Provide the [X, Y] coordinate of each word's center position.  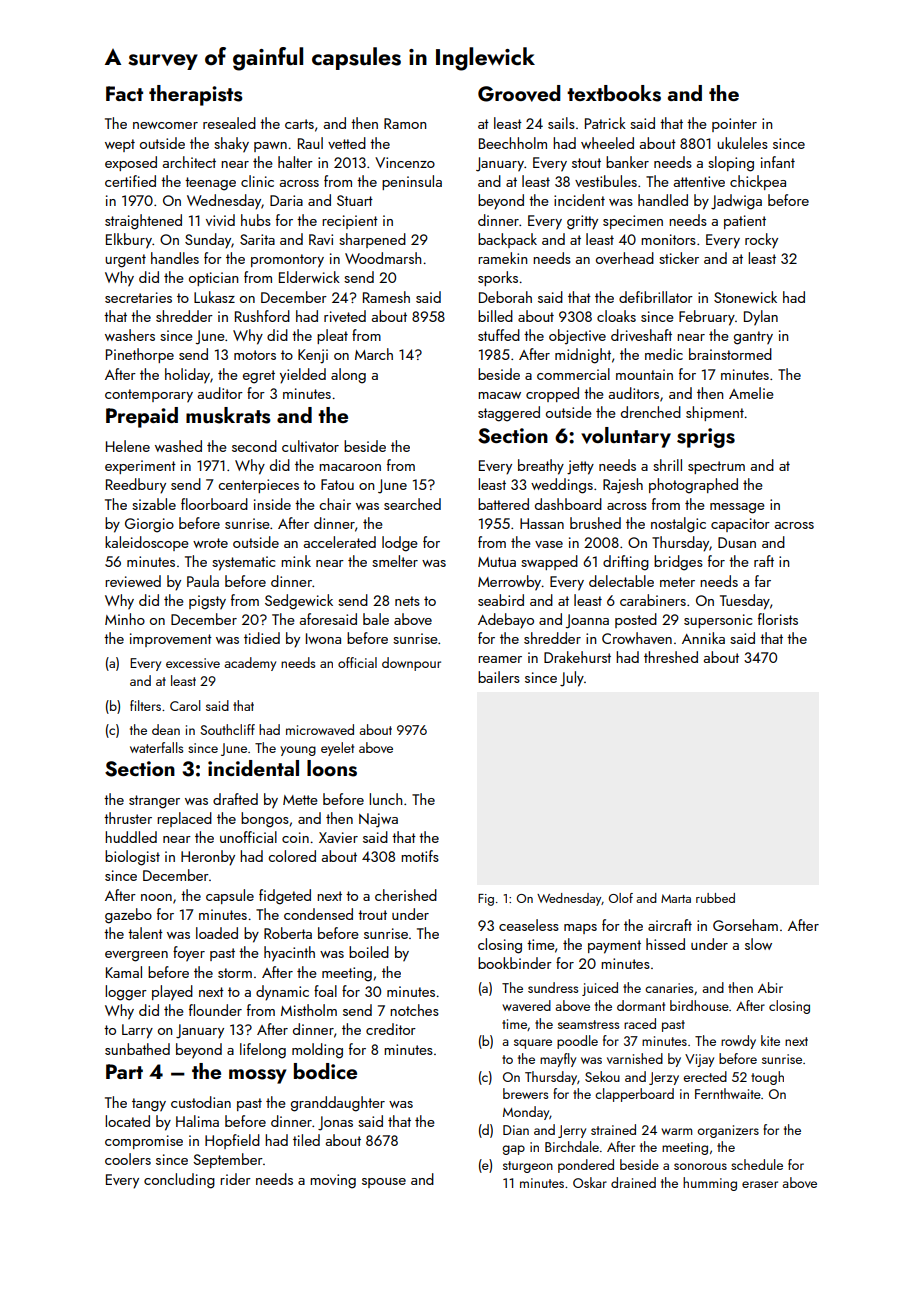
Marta [676, 898]
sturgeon [528, 1167]
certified [130, 181]
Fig [486, 900]
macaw [499, 395]
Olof [621, 898]
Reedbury [136, 486]
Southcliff [227, 729]
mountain [644, 374]
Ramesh [386, 297]
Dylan [761, 318]
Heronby [208, 858]
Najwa [378, 820]
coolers [128, 1159]
